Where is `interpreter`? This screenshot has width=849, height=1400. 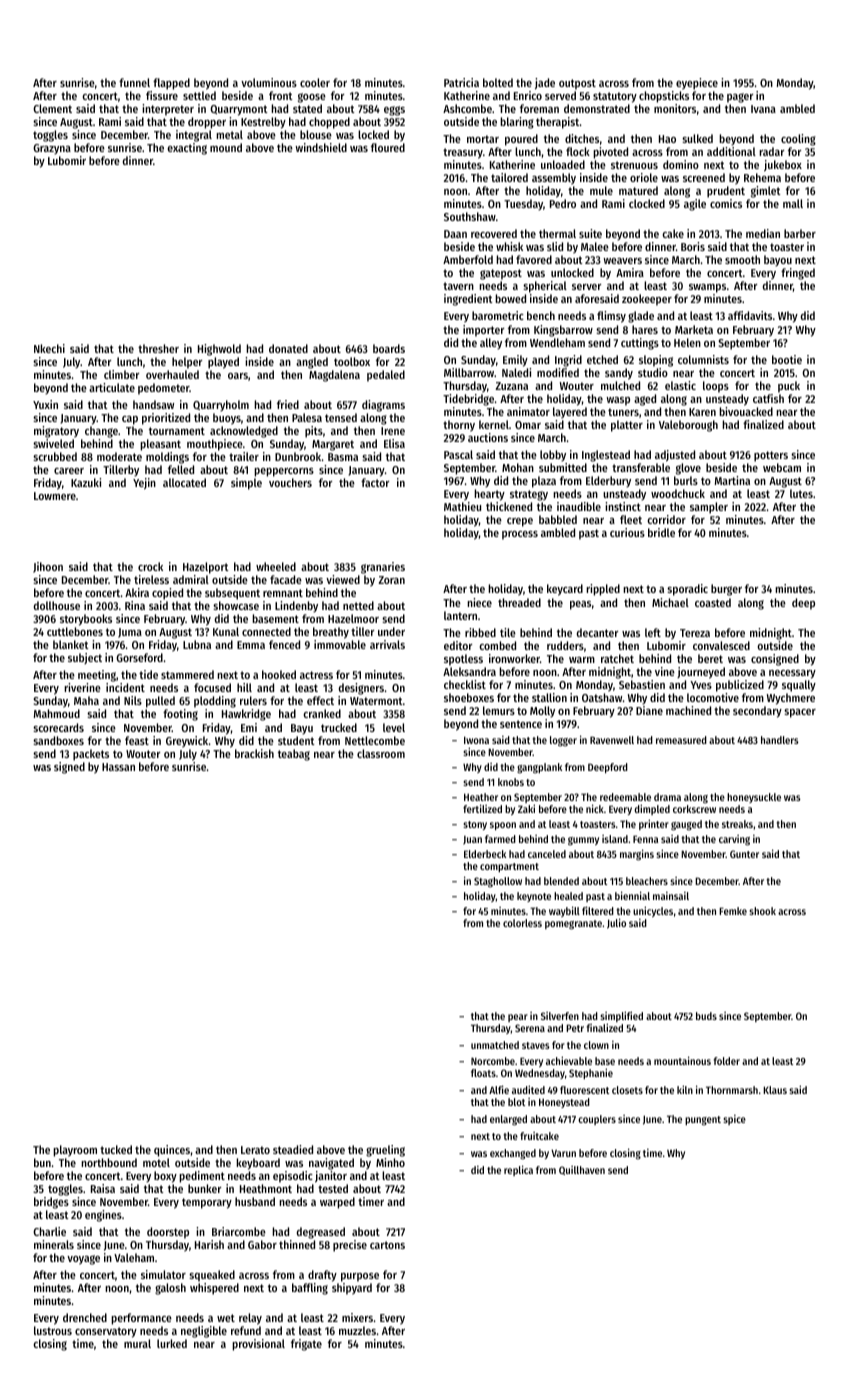 interpreter is located at coordinates (168, 110).
